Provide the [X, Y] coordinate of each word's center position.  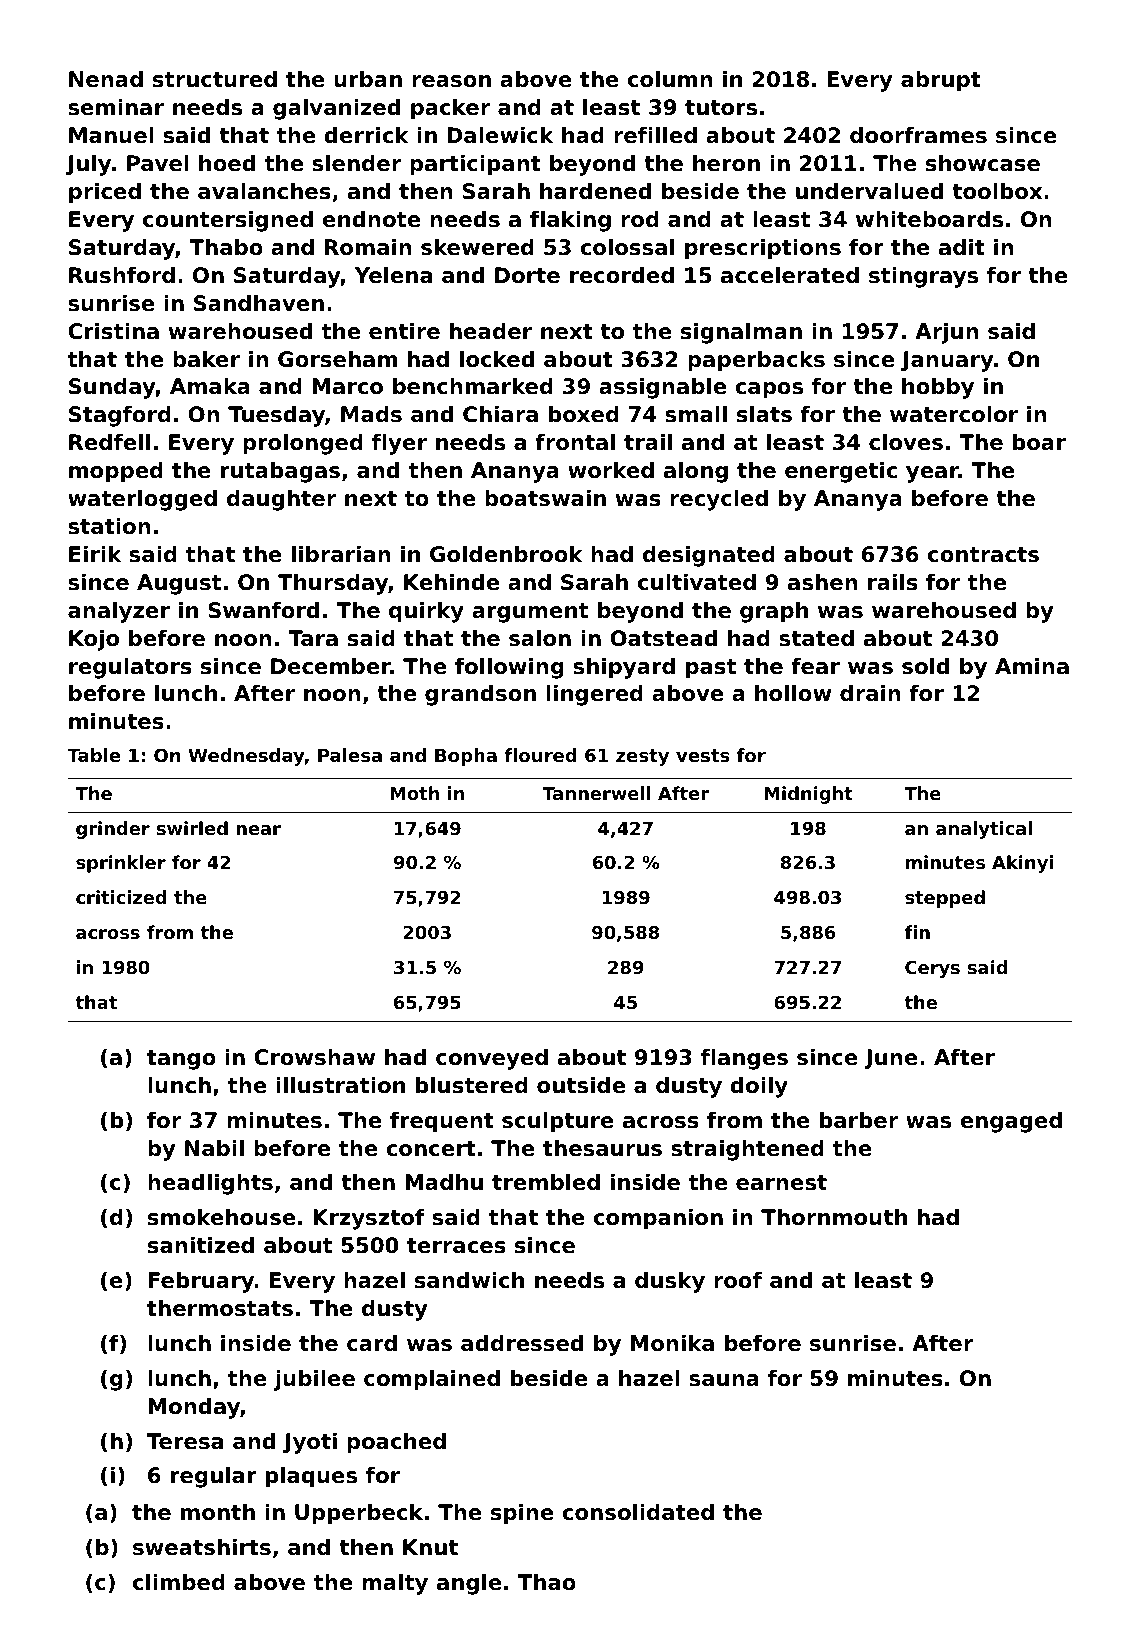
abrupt [941, 81]
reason [451, 81]
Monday [194, 1408]
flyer [399, 444]
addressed [522, 1343]
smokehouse [222, 1217]
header [491, 331]
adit [962, 247]
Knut [430, 1547]
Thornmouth [834, 1217]
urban [368, 79]
